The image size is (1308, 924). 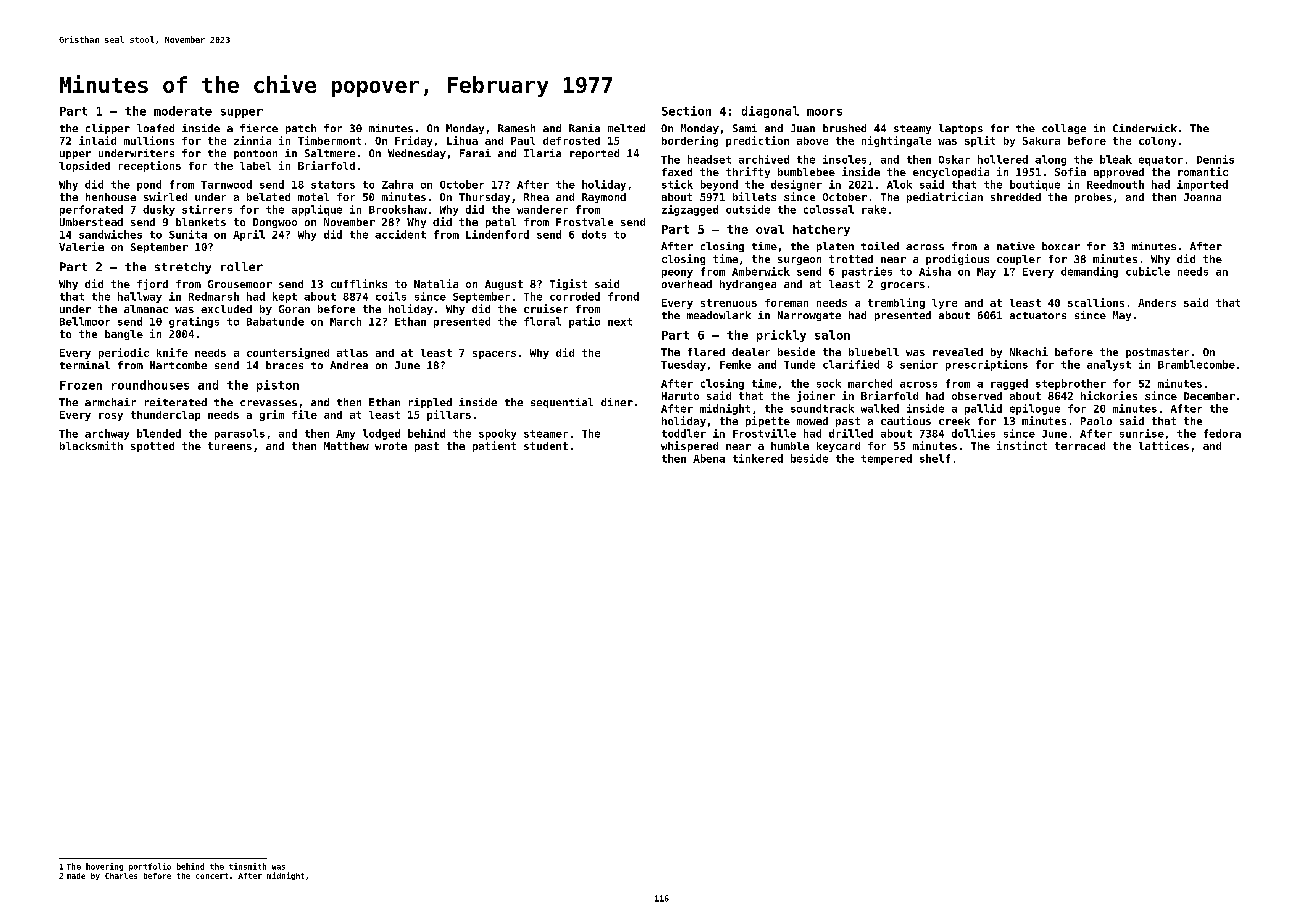 What do you see at coordinates (770, 229) in the screenshot?
I see `oval` at bounding box center [770, 229].
